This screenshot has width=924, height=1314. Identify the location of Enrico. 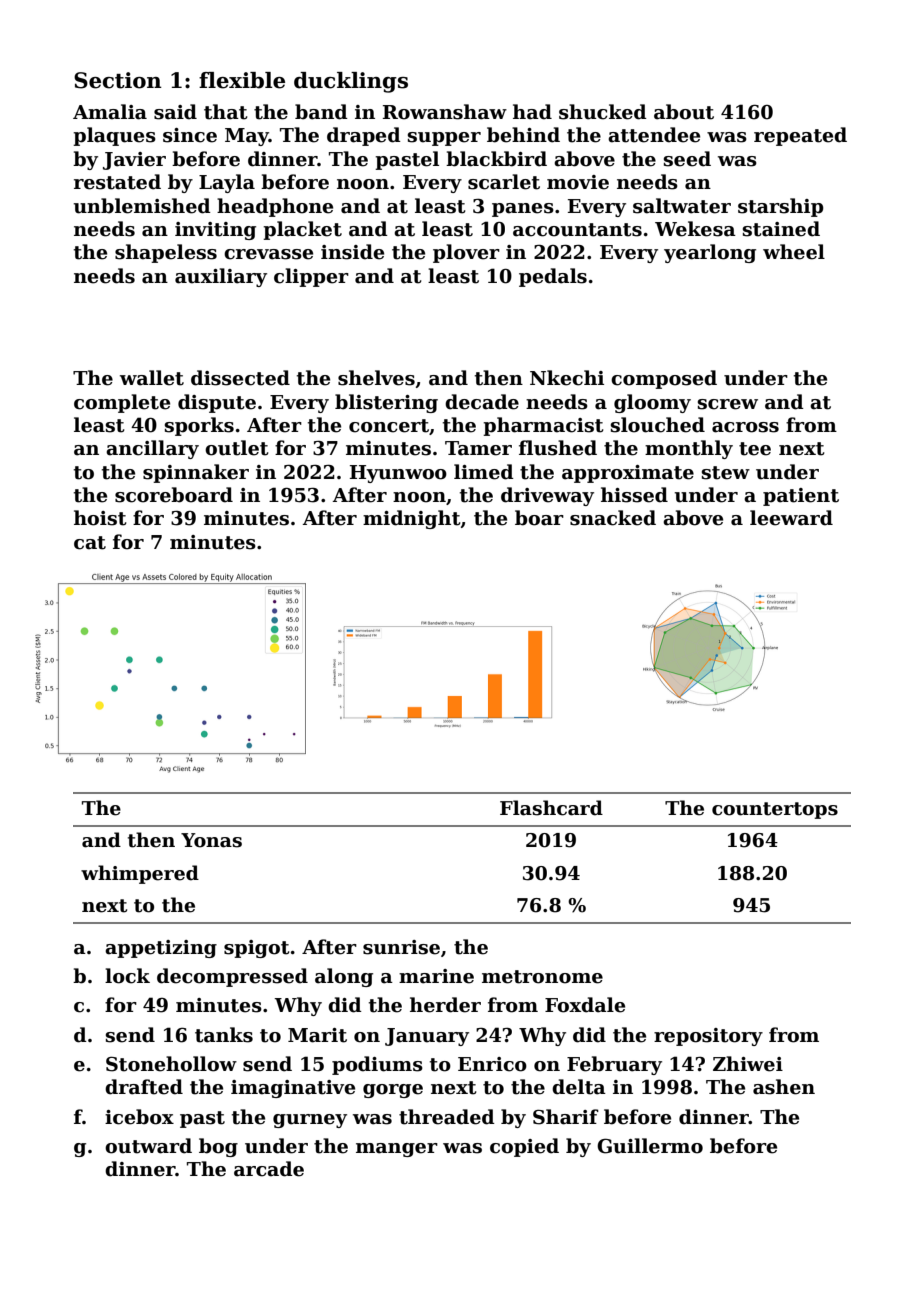
(492, 1064).
